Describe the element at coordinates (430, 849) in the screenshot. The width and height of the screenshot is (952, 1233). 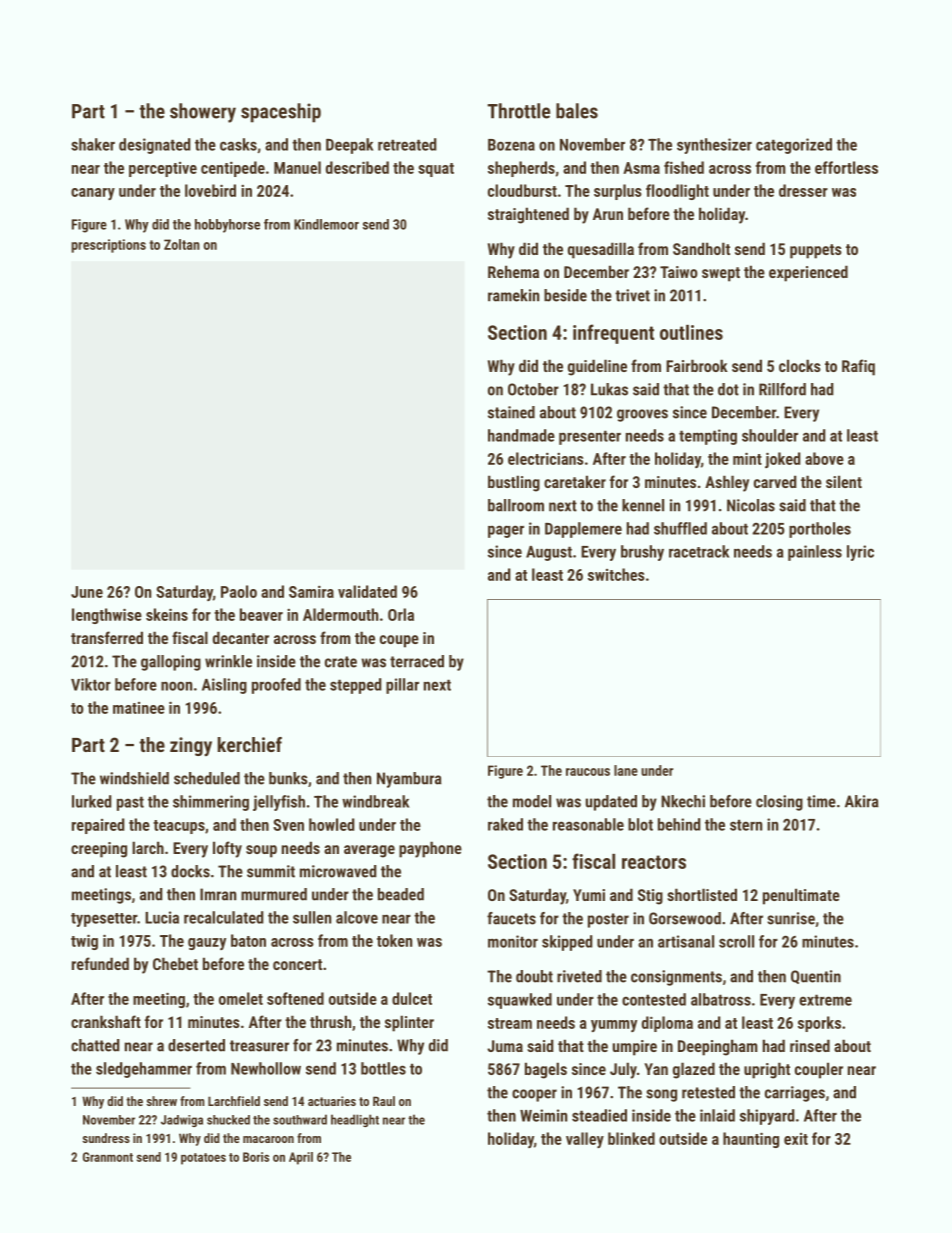
I see `payphone` at that location.
